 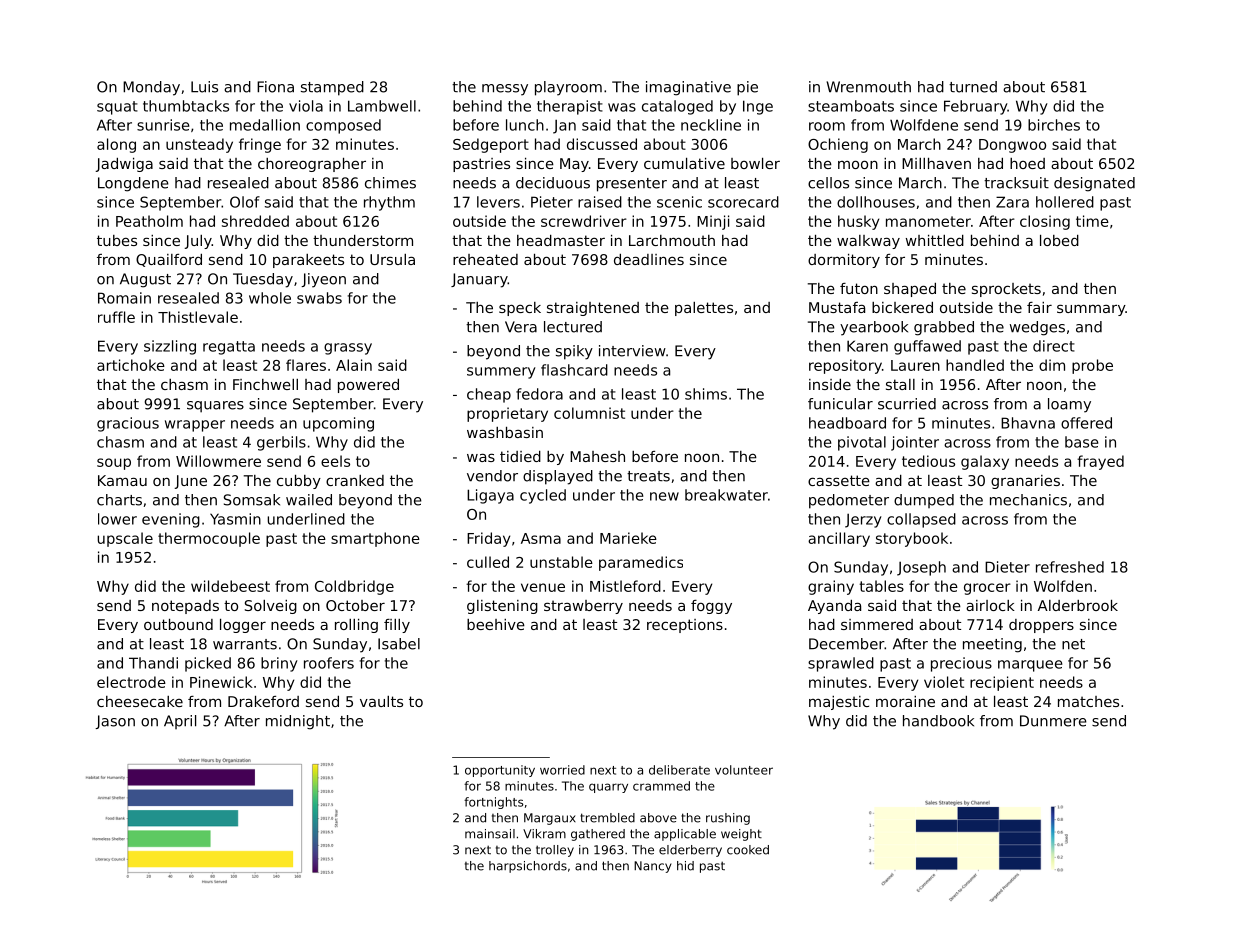 What do you see at coordinates (552, 202) in the screenshot?
I see `Pieter` at bounding box center [552, 202].
